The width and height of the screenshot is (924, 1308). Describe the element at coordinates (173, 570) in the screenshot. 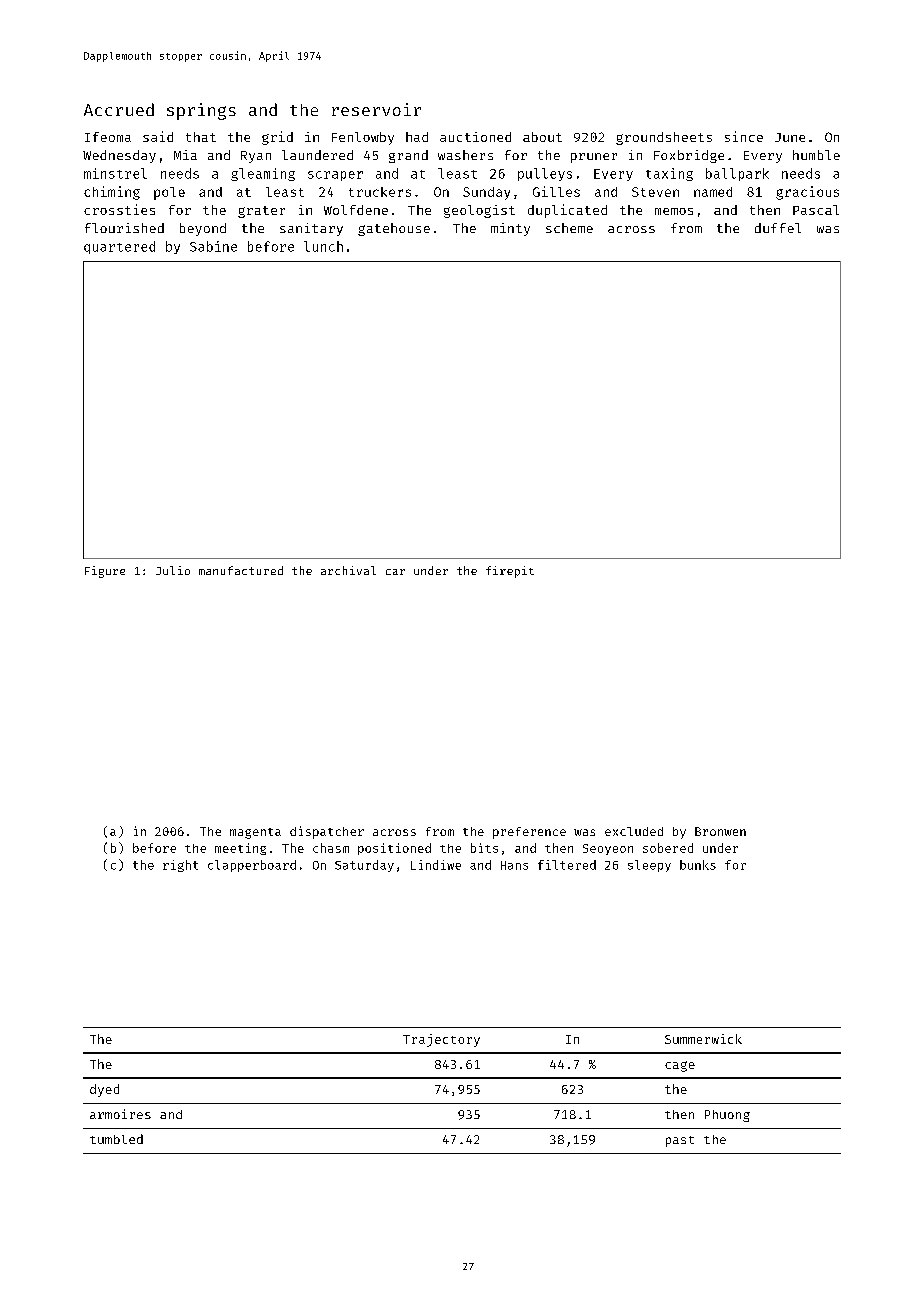

I see `Julio` at that location.
